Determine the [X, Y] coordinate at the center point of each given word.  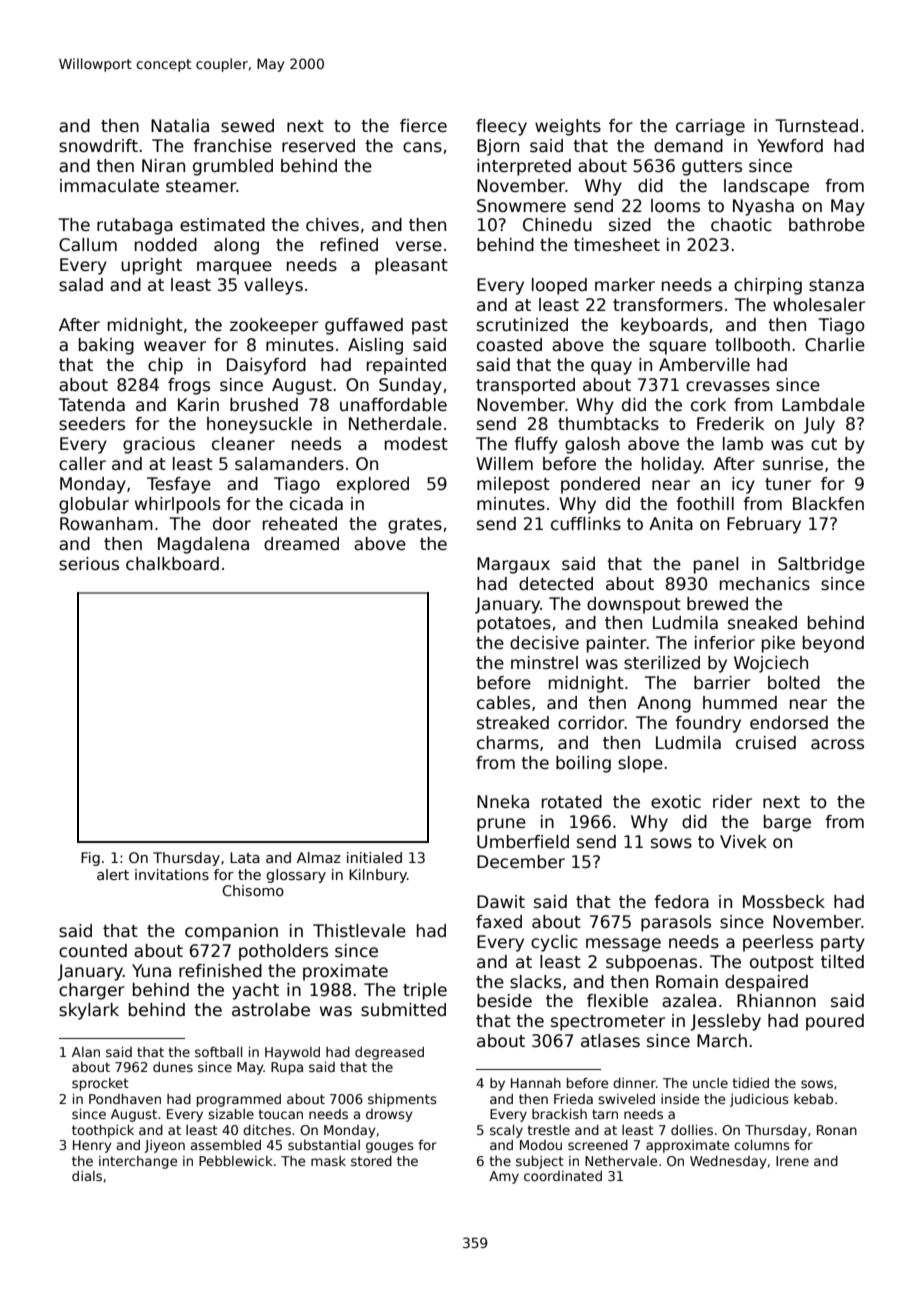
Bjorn [498, 147]
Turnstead [816, 126]
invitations [172, 874]
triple [425, 991]
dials [87, 1176]
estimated [222, 225]
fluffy [536, 445]
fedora [681, 902]
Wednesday [728, 1162]
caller [82, 464]
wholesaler [819, 305]
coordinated [563, 1176]
